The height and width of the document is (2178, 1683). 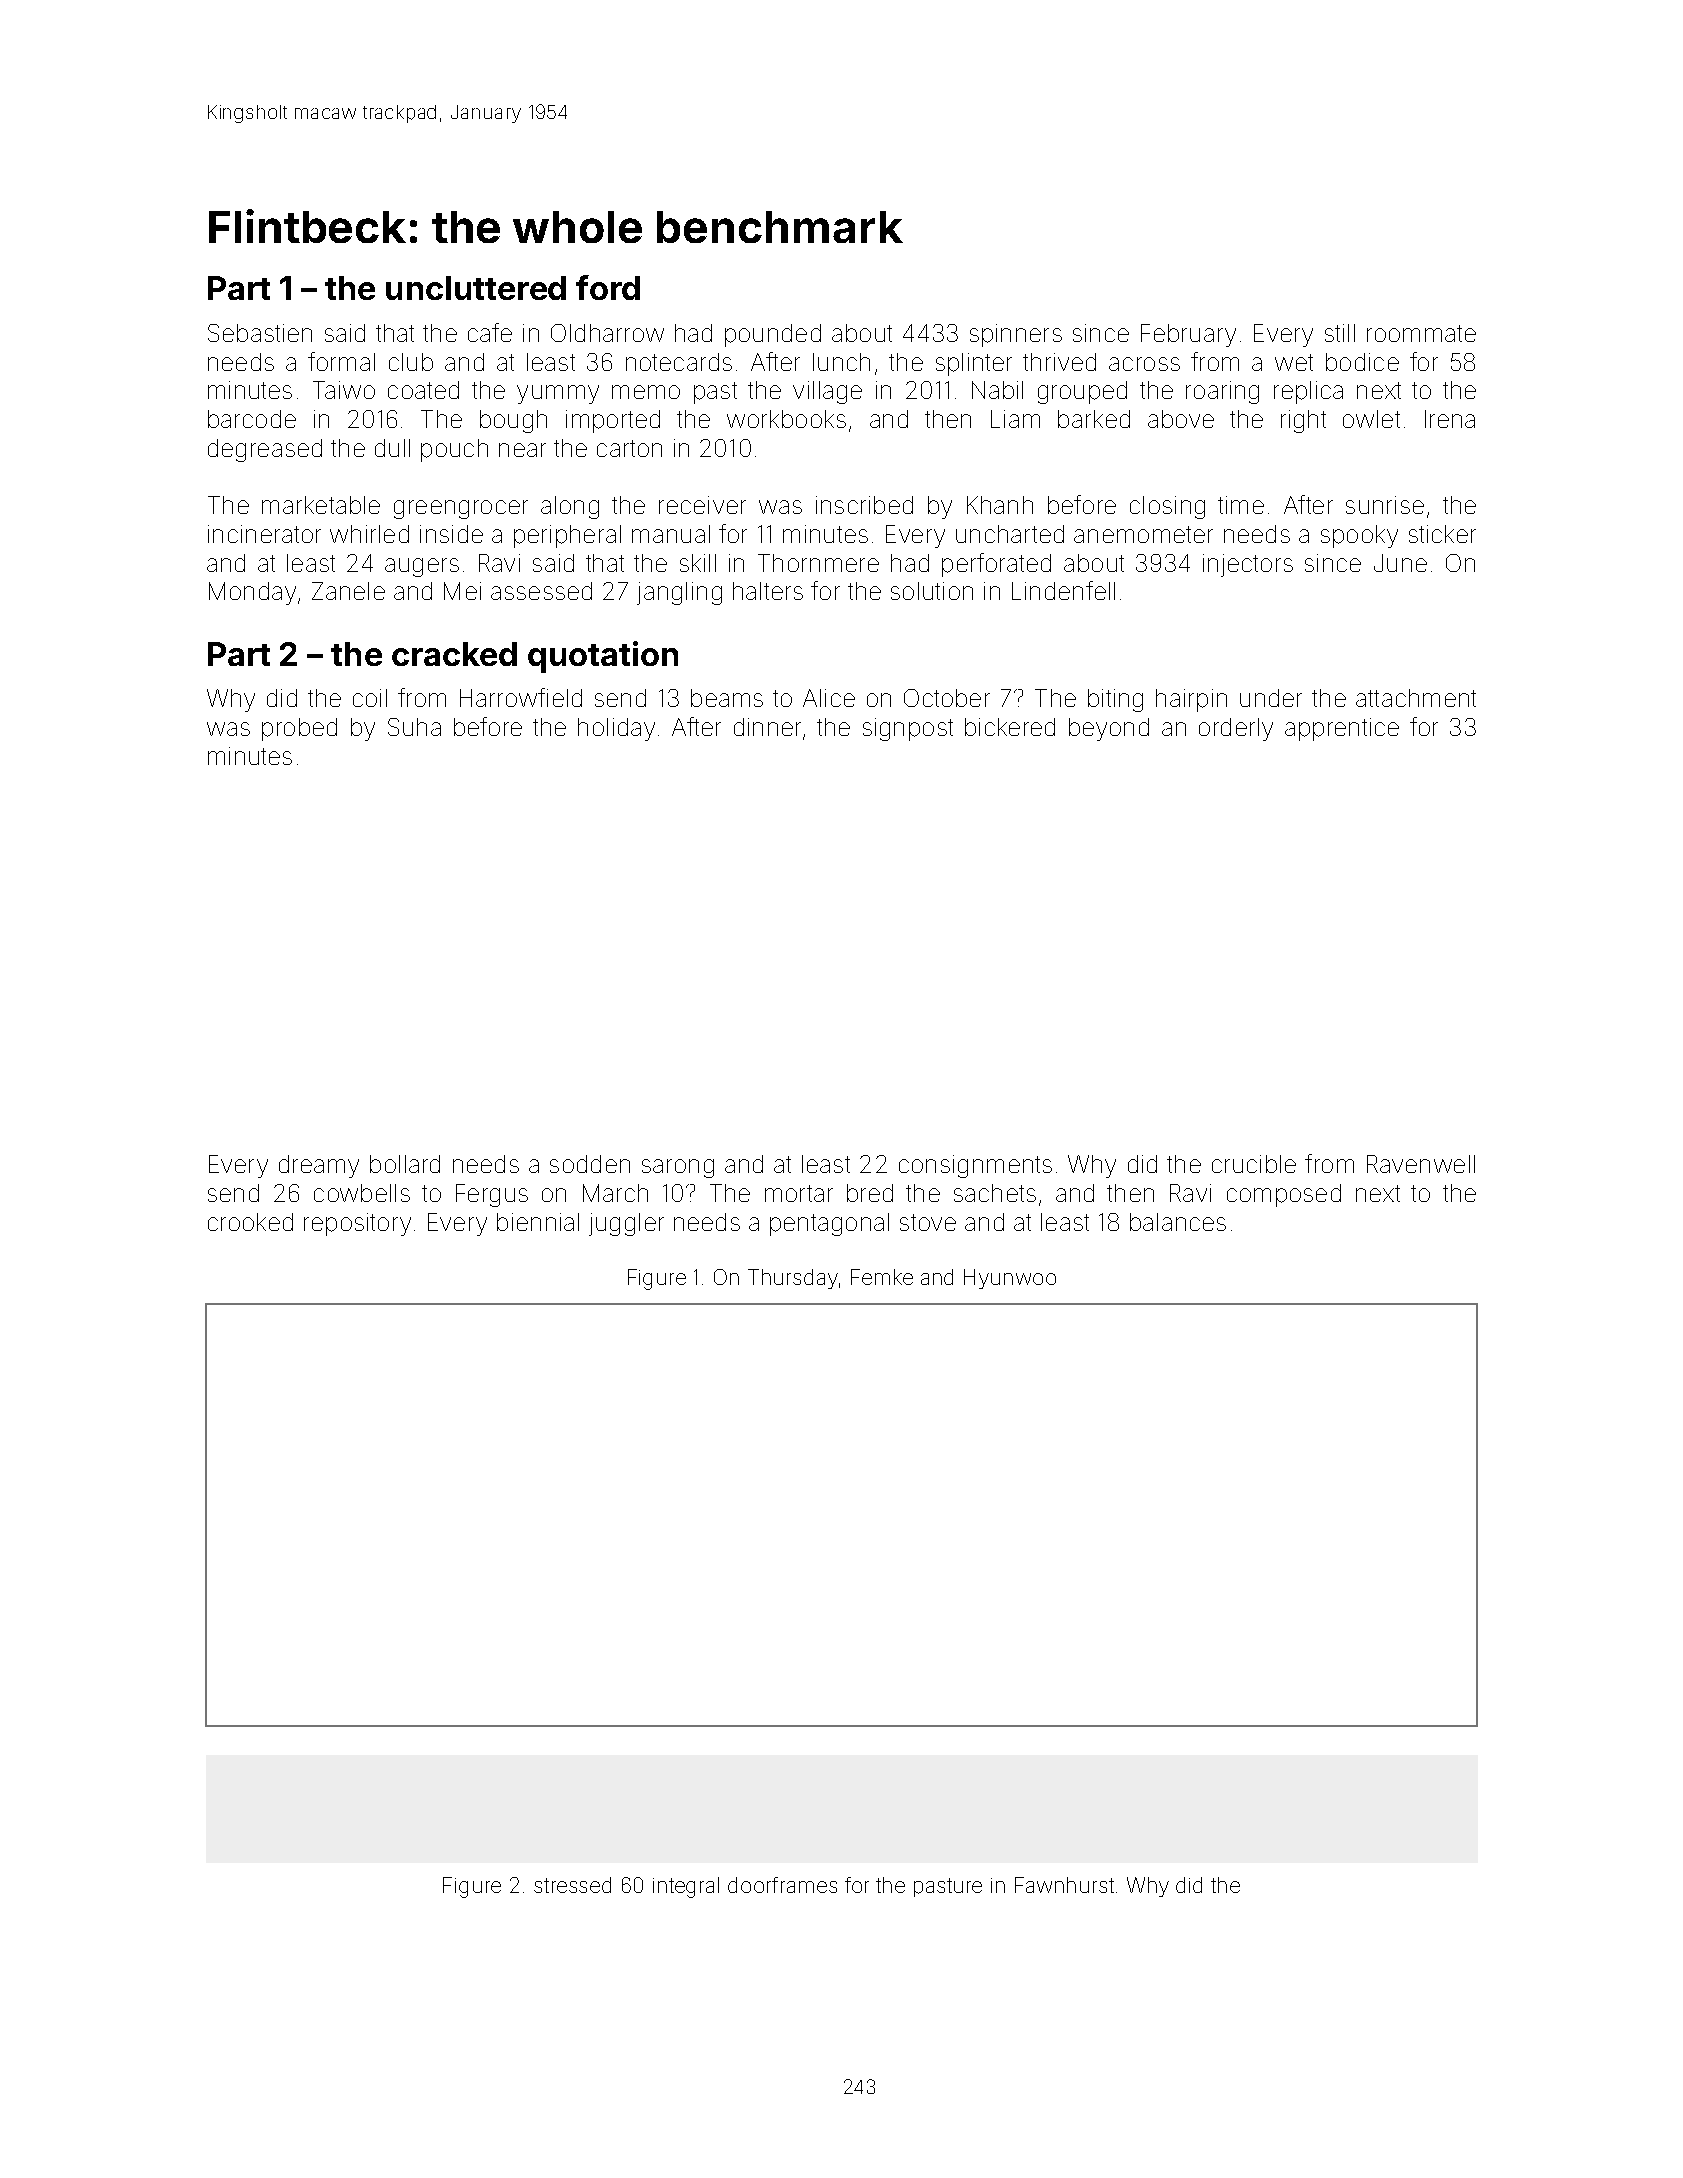 What do you see at coordinates (1421, 333) in the document?
I see `roommate` at bounding box center [1421, 333].
